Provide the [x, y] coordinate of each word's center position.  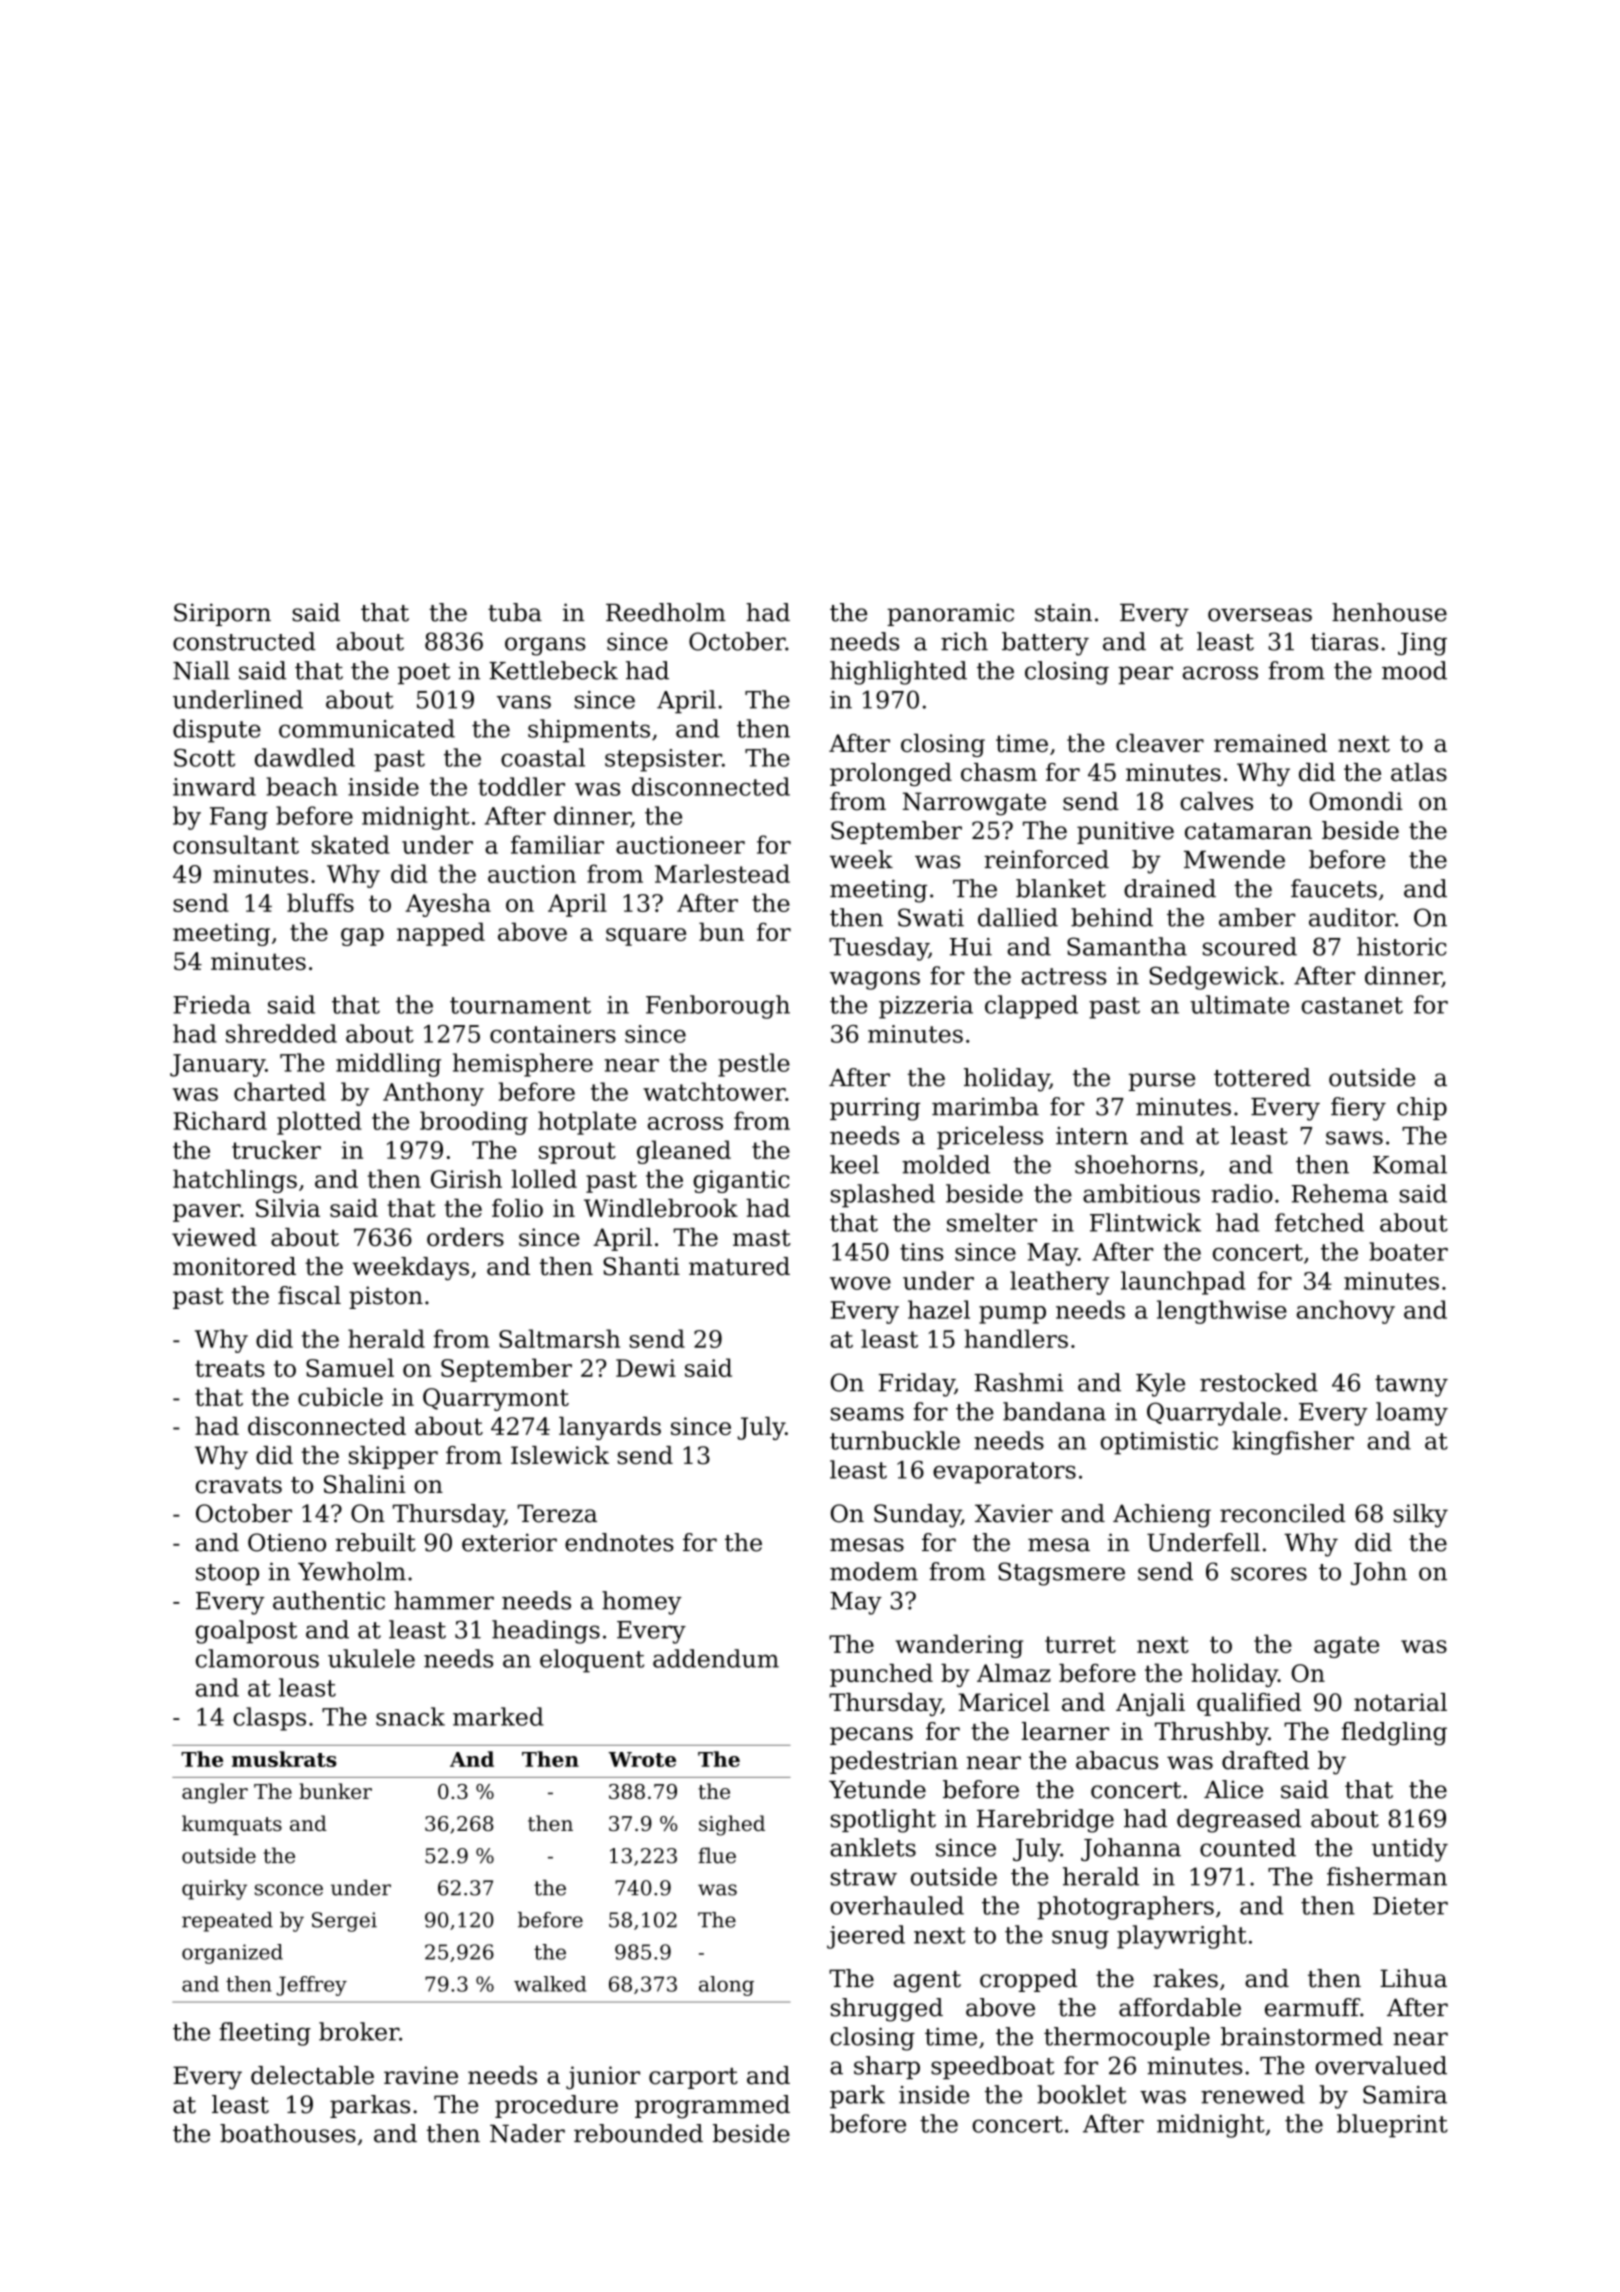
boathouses [288, 2133]
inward [214, 786]
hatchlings [235, 1181]
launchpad [1183, 1283]
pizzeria [926, 1007]
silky [1421, 1516]
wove [860, 1283]
